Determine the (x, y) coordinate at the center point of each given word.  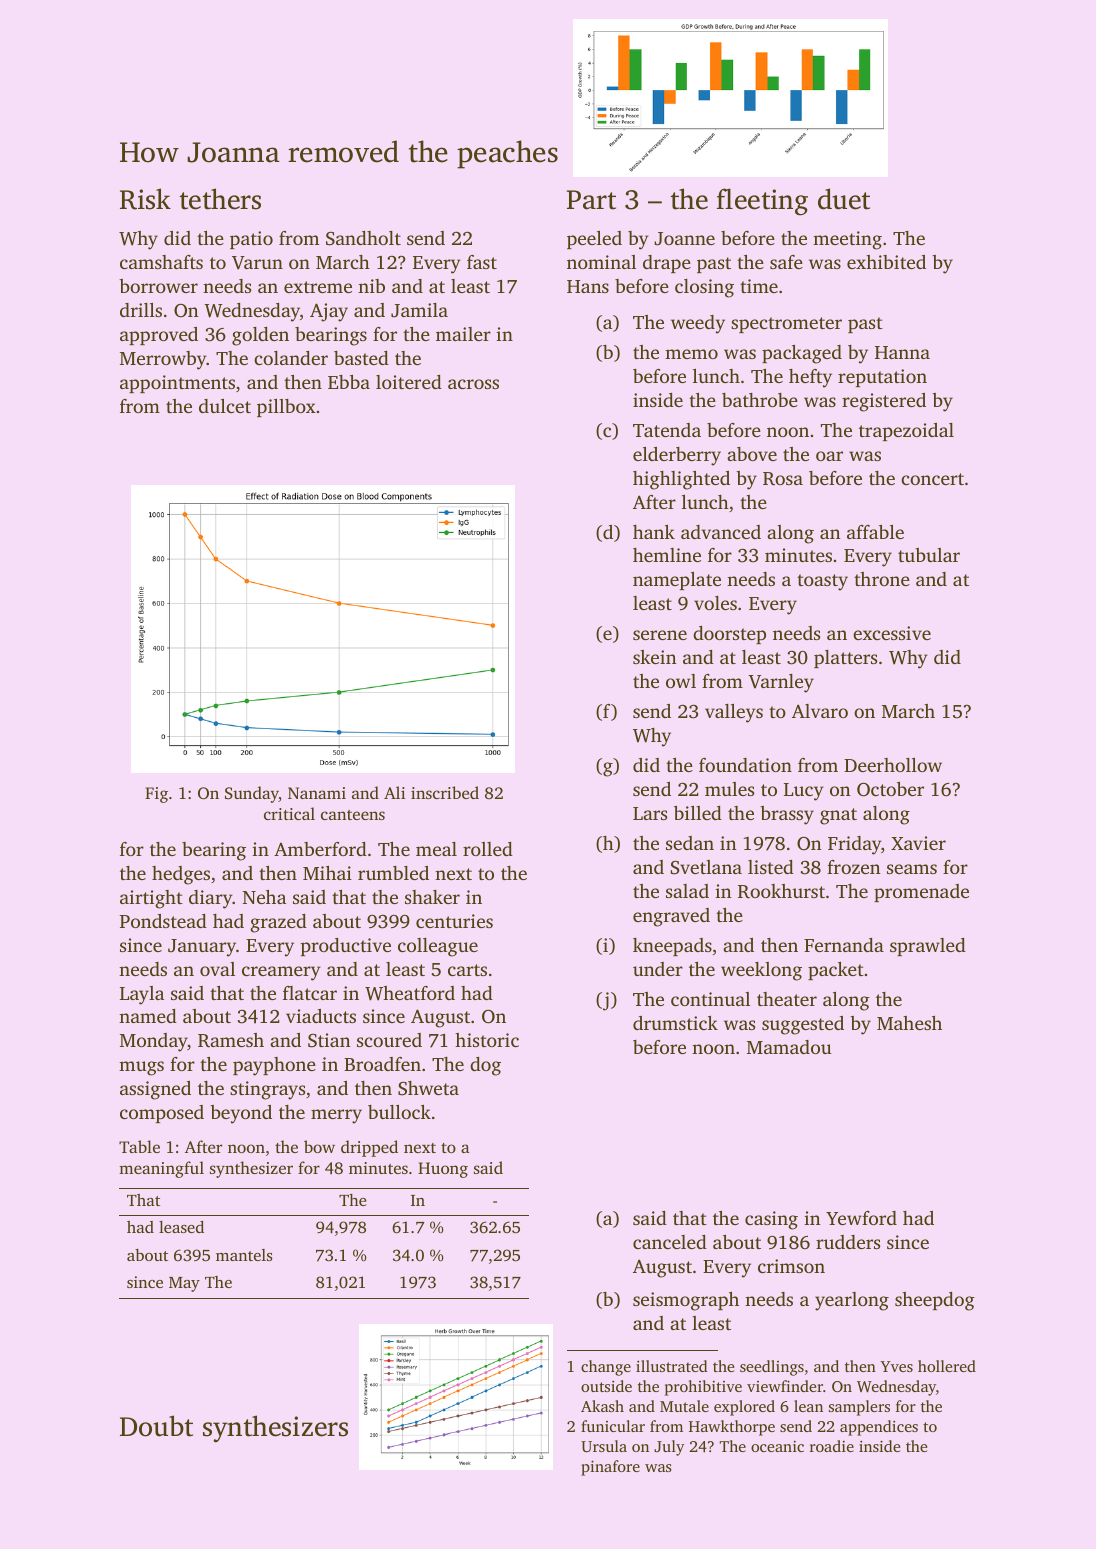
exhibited (886, 262)
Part (591, 200)
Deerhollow (893, 765)
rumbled (393, 873)
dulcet (225, 406)
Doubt (156, 1426)
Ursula (604, 1446)
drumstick (675, 1023)
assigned (155, 1090)
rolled (488, 849)
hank (654, 532)
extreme (318, 287)
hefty (810, 378)
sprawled (928, 947)
